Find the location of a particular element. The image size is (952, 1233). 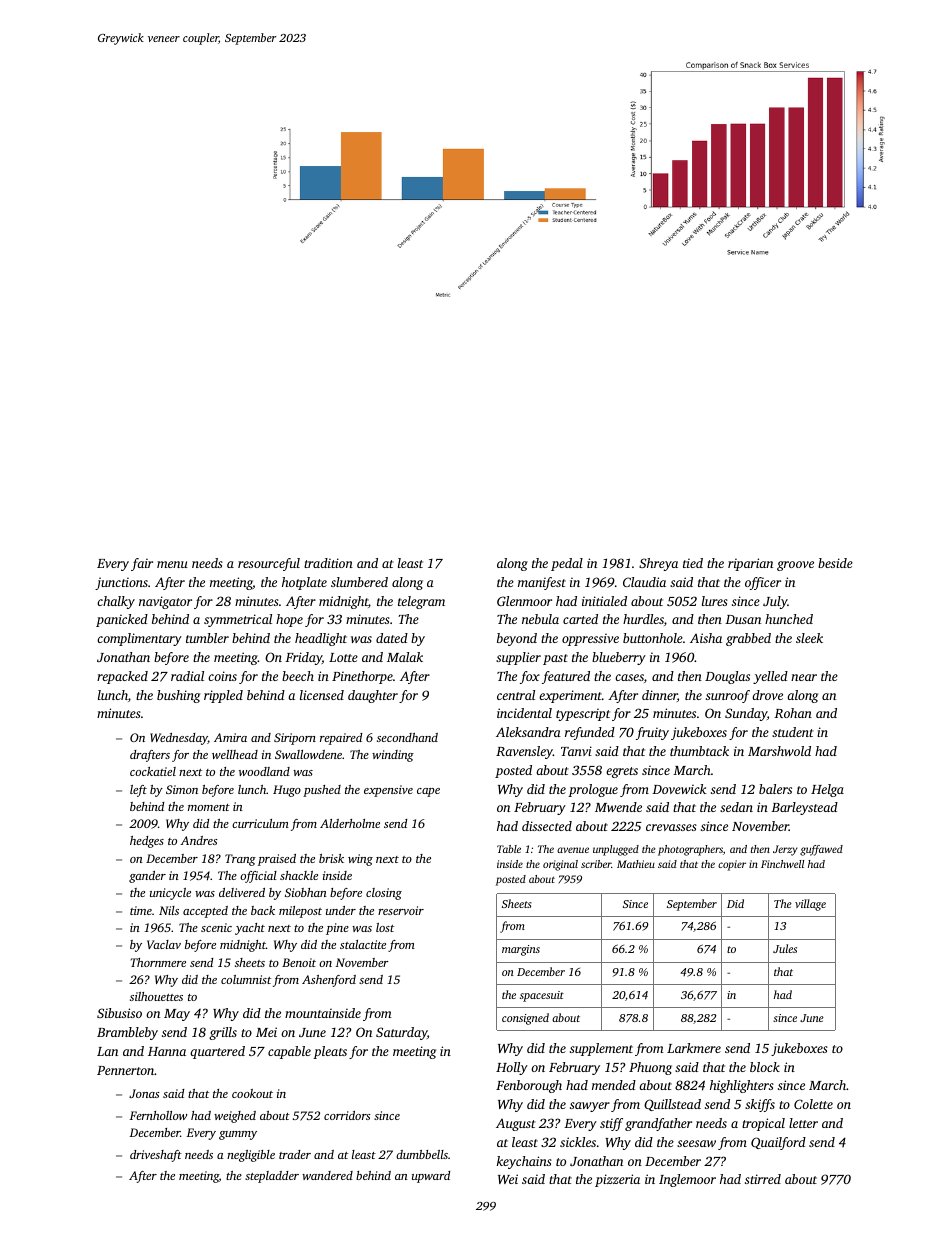

driveshaft is located at coordinates (156, 1156).
